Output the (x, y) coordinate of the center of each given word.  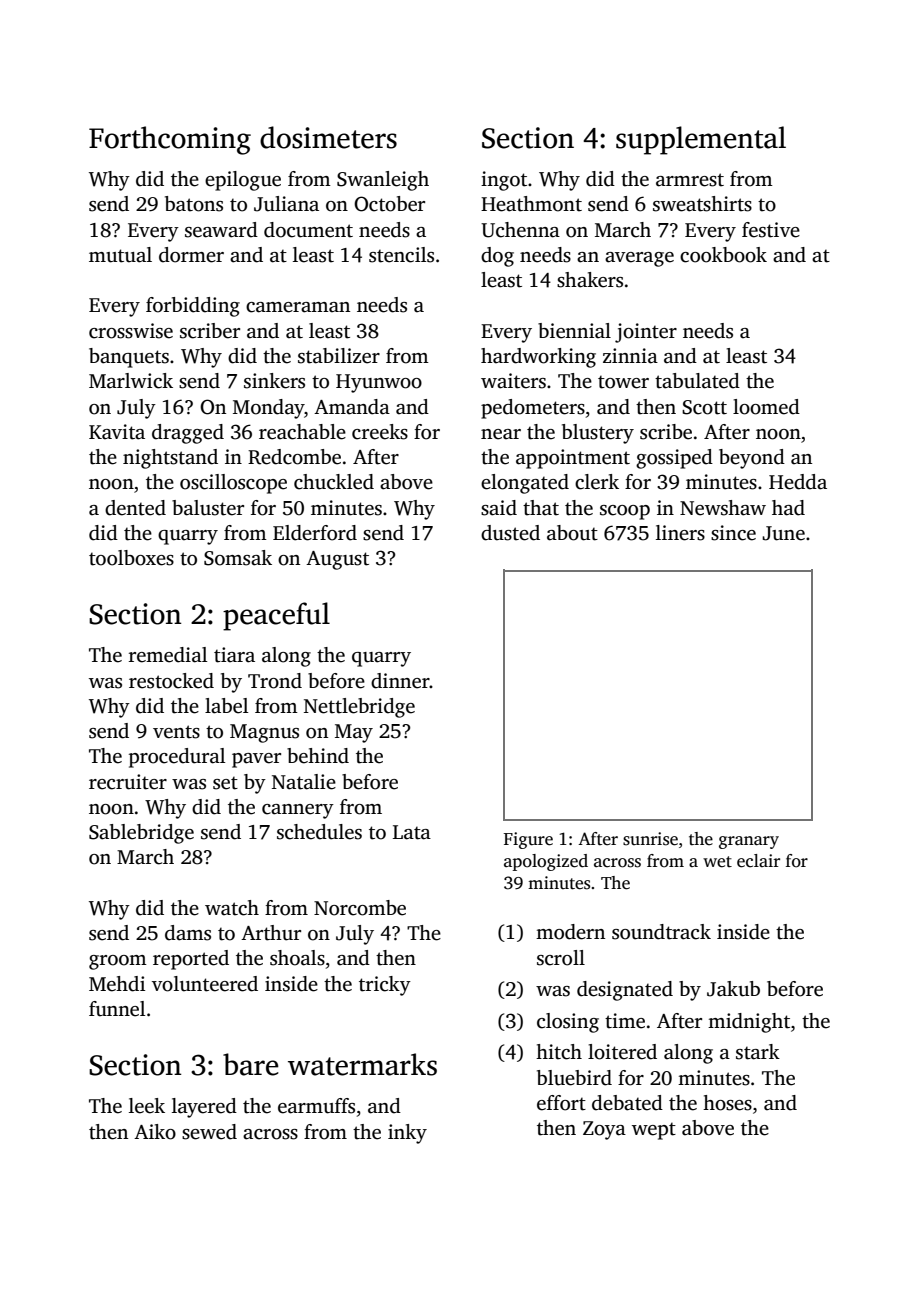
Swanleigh (383, 181)
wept (654, 1131)
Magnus (264, 733)
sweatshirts (702, 204)
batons (194, 204)
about (572, 533)
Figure (528, 840)
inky (407, 1134)
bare (251, 1064)
